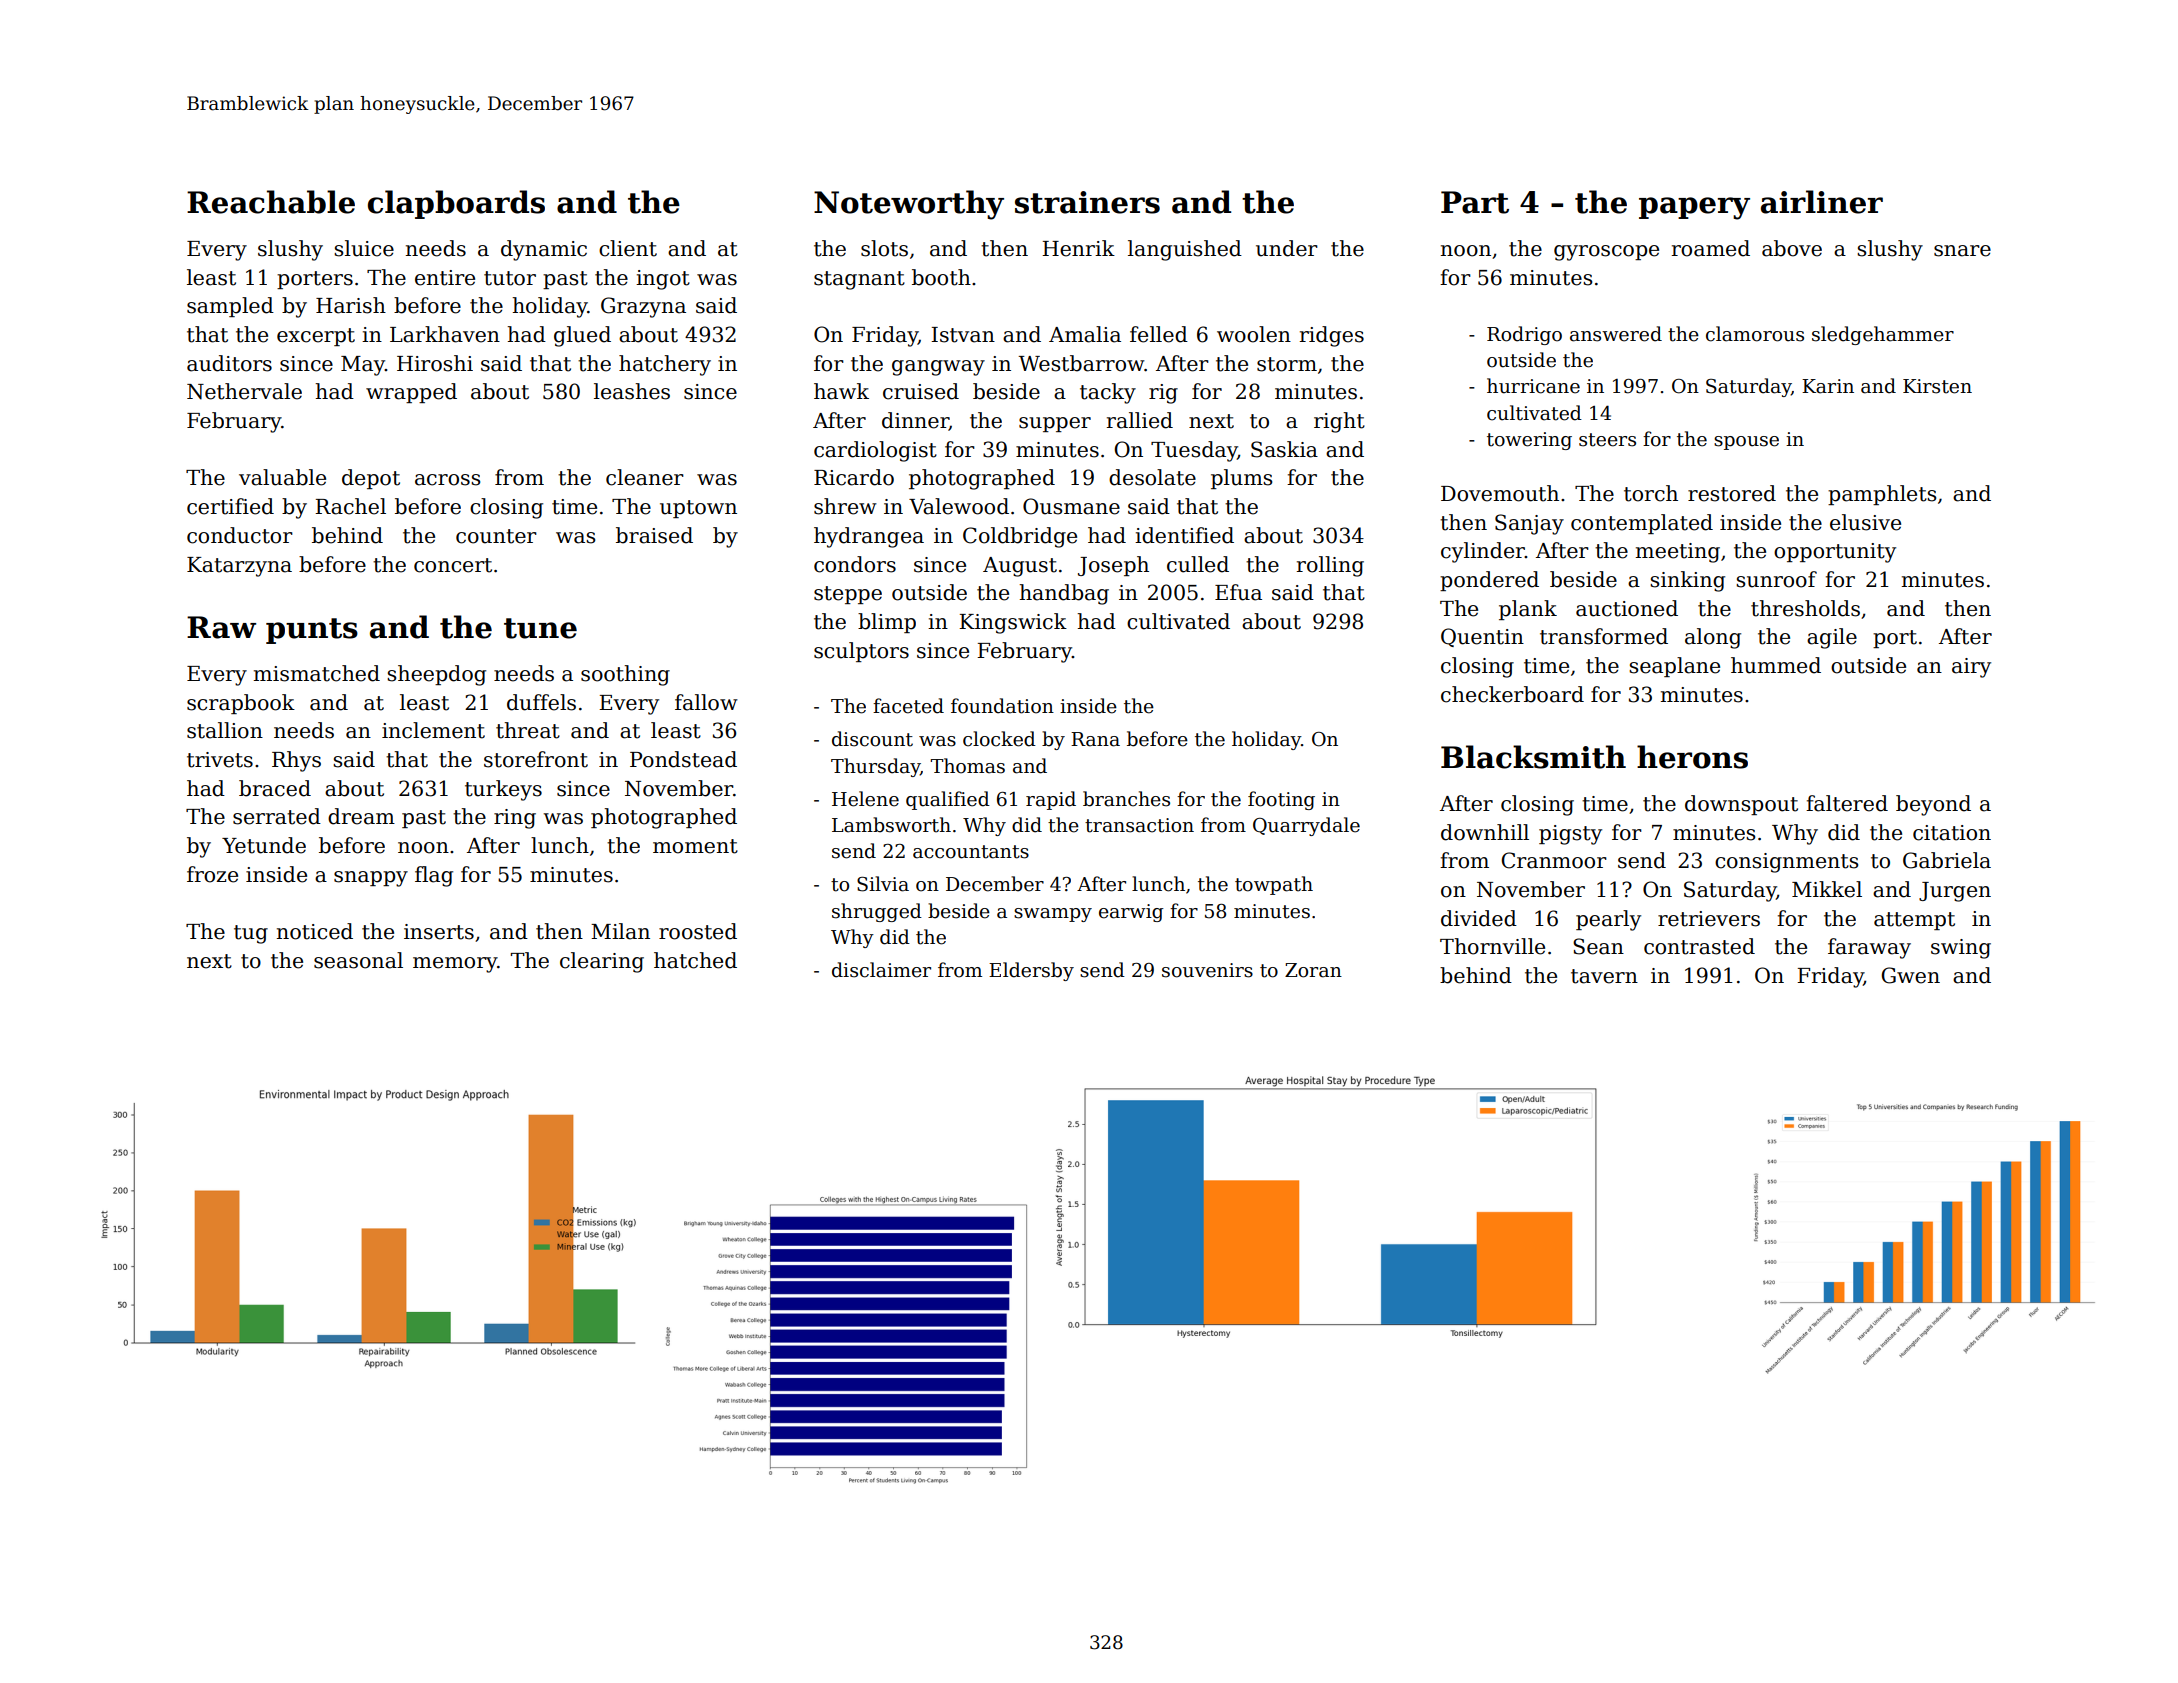 The width and height of the image is (2178, 1683). What do you see at coordinates (881, 970) in the image?
I see `disclaimer` at bounding box center [881, 970].
